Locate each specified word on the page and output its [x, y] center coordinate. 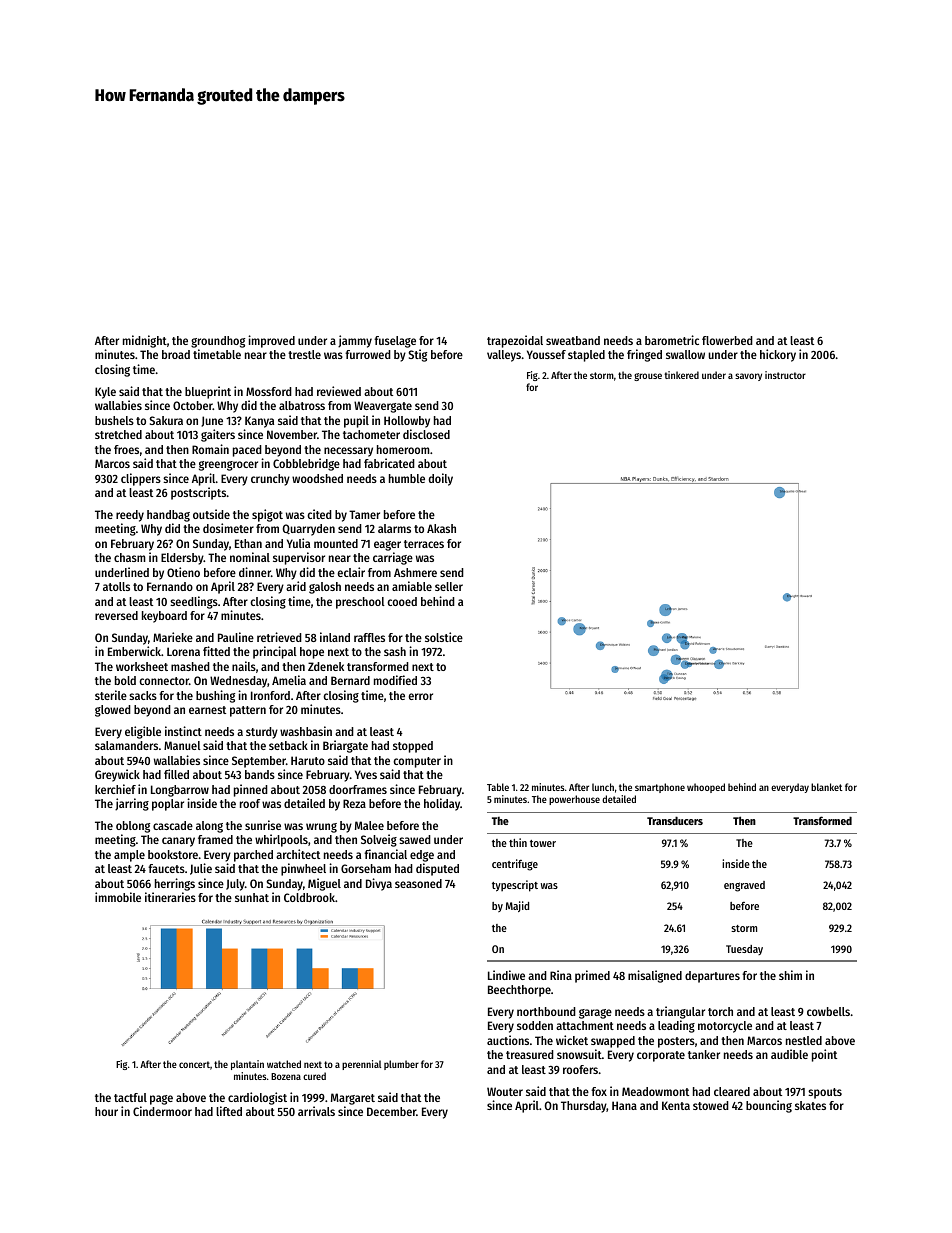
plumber [401, 1065]
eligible [143, 732]
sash [395, 651]
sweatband [573, 340]
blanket [827, 787]
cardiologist [257, 1098]
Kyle [105, 393]
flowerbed [727, 340]
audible [789, 1054]
